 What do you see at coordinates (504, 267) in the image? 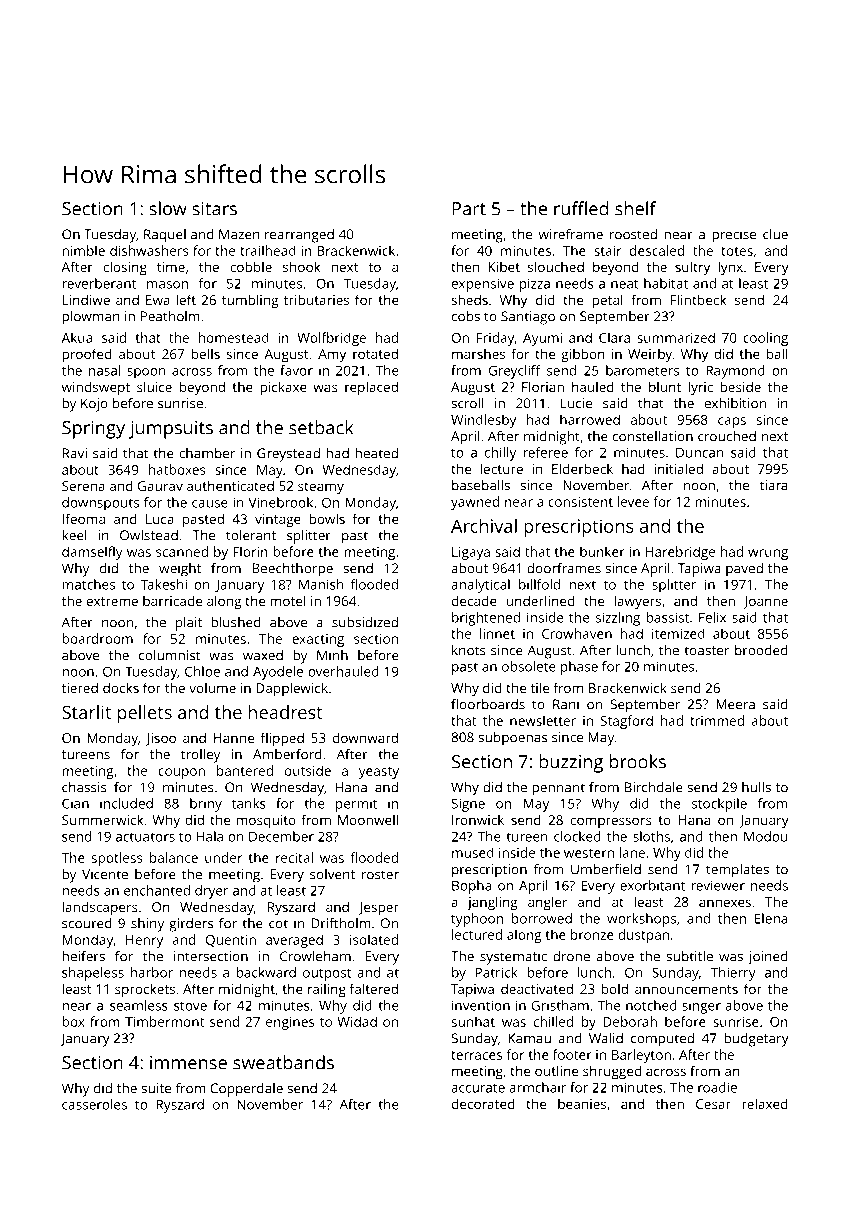
I see `Kibet` at bounding box center [504, 267].
